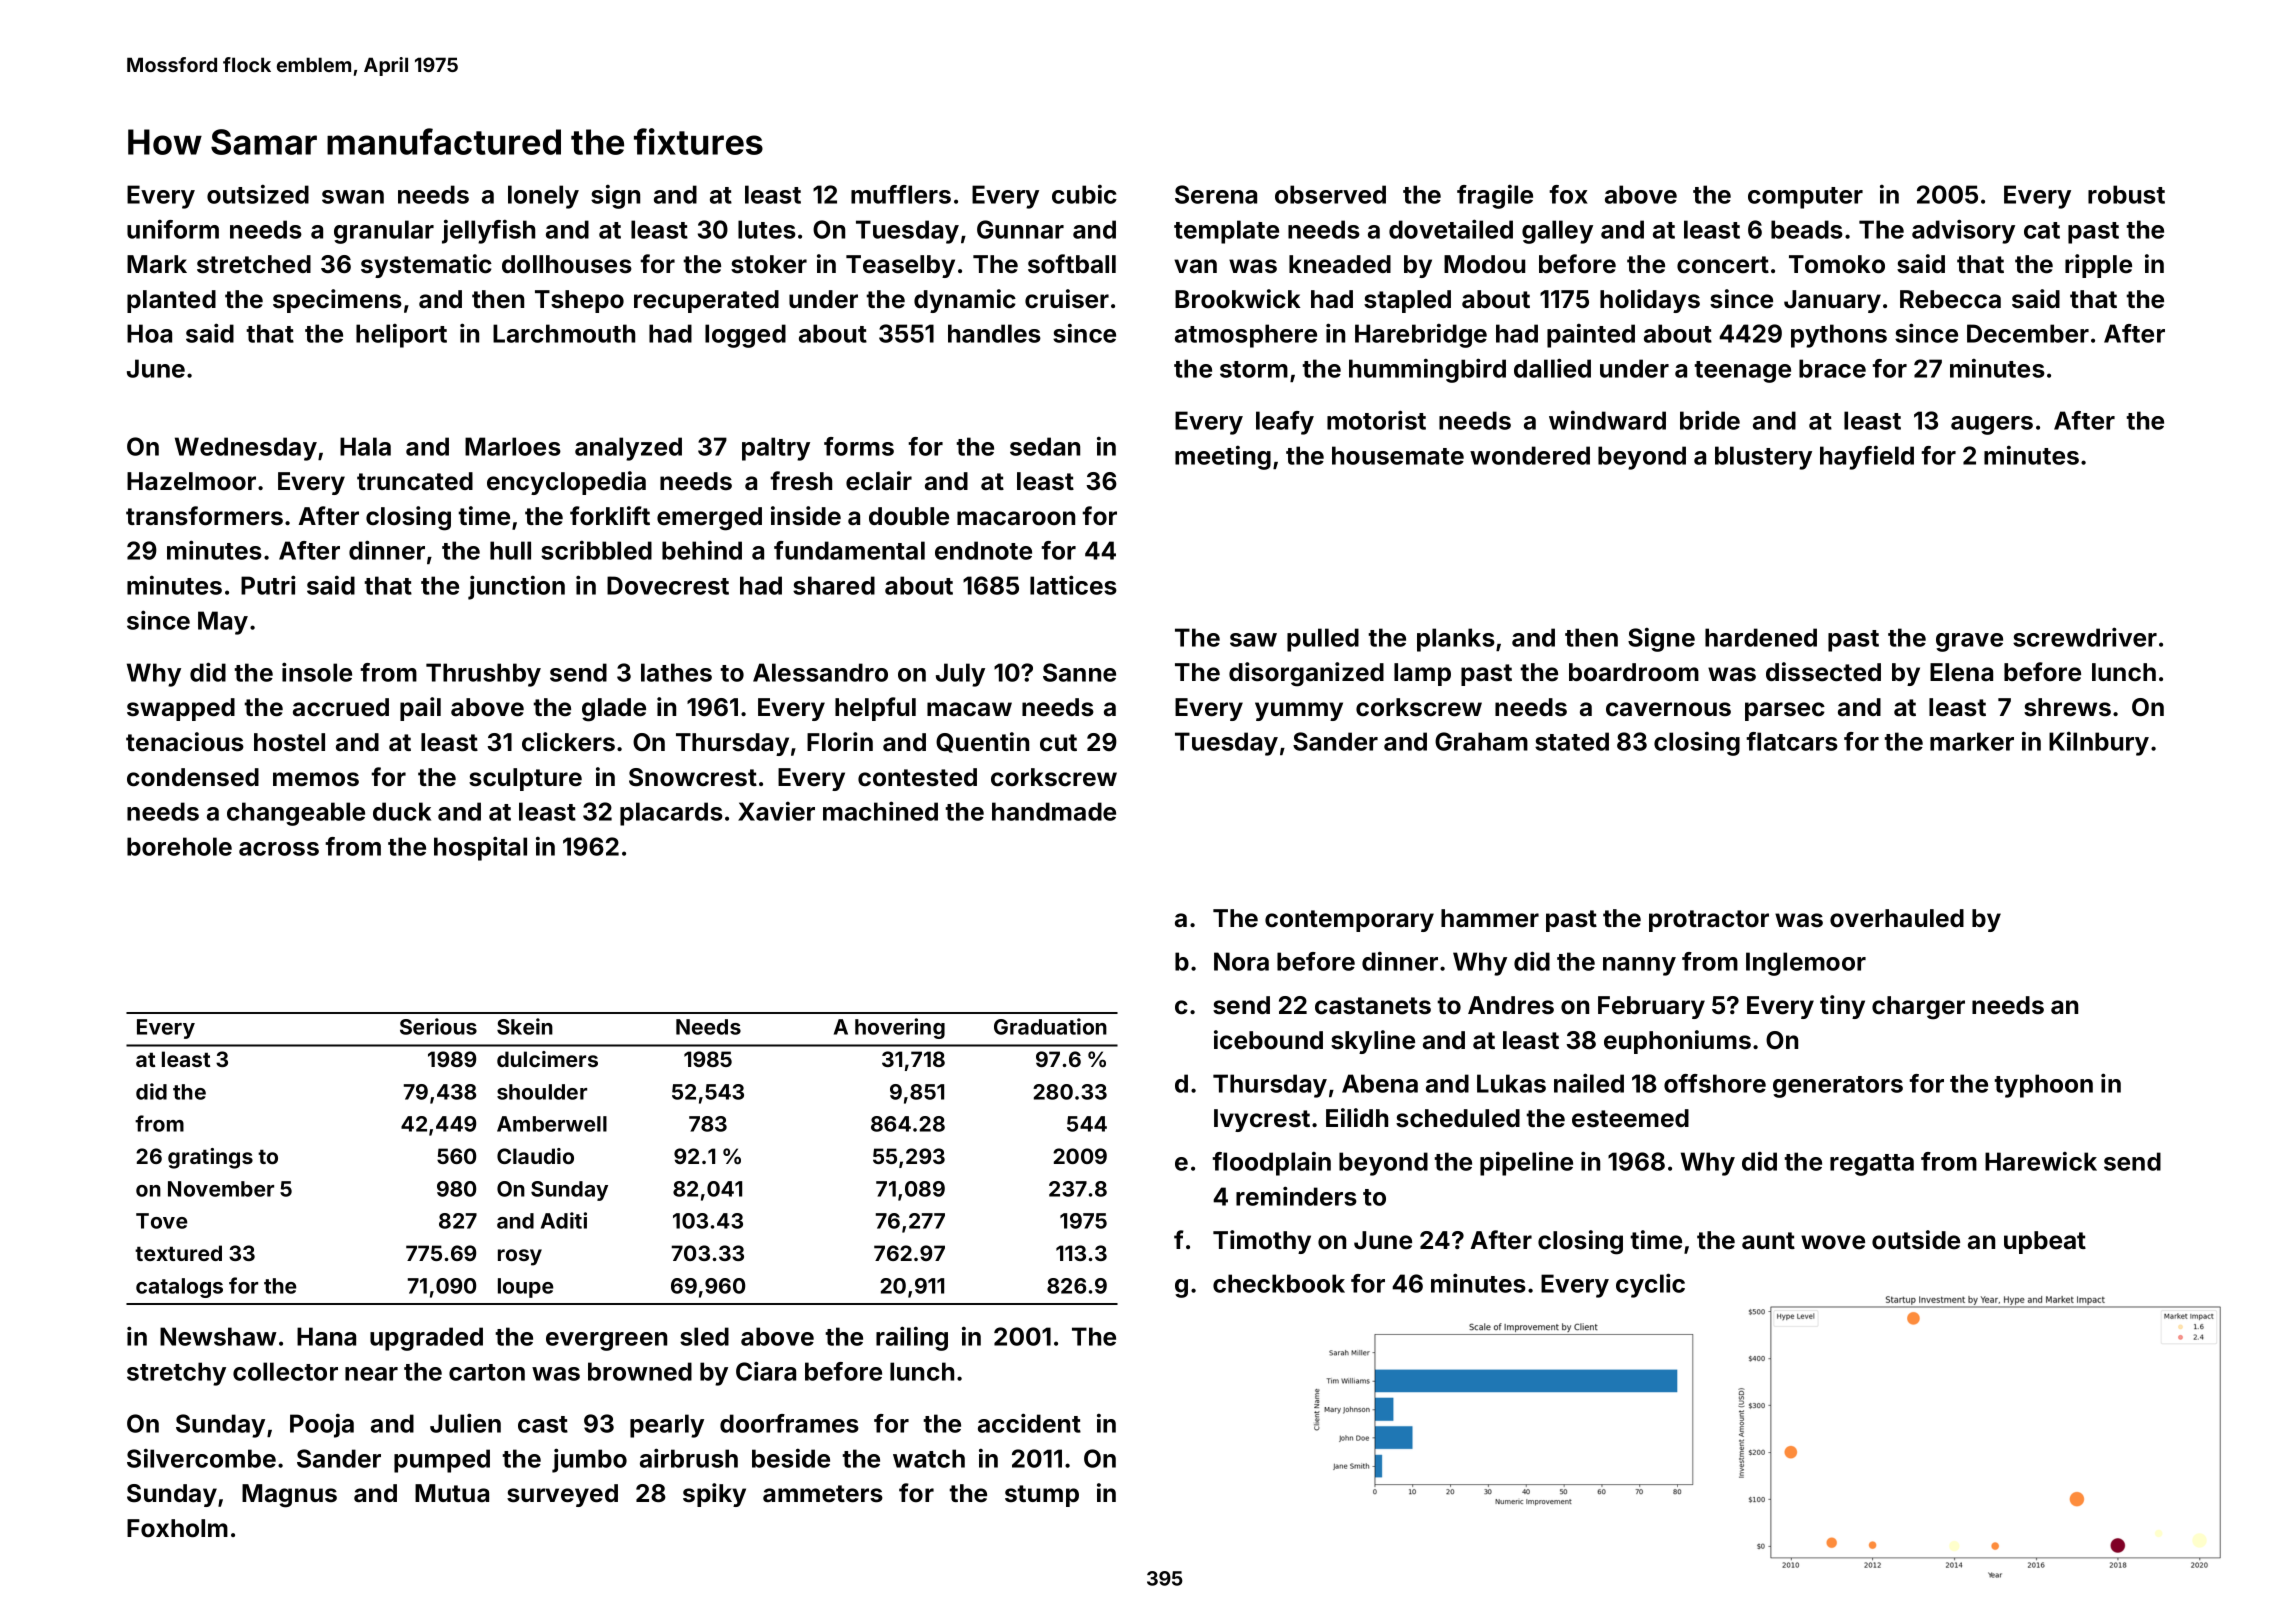 Image resolution: width=2292 pixels, height=1620 pixels. I want to click on upbeat, so click(2045, 1242).
